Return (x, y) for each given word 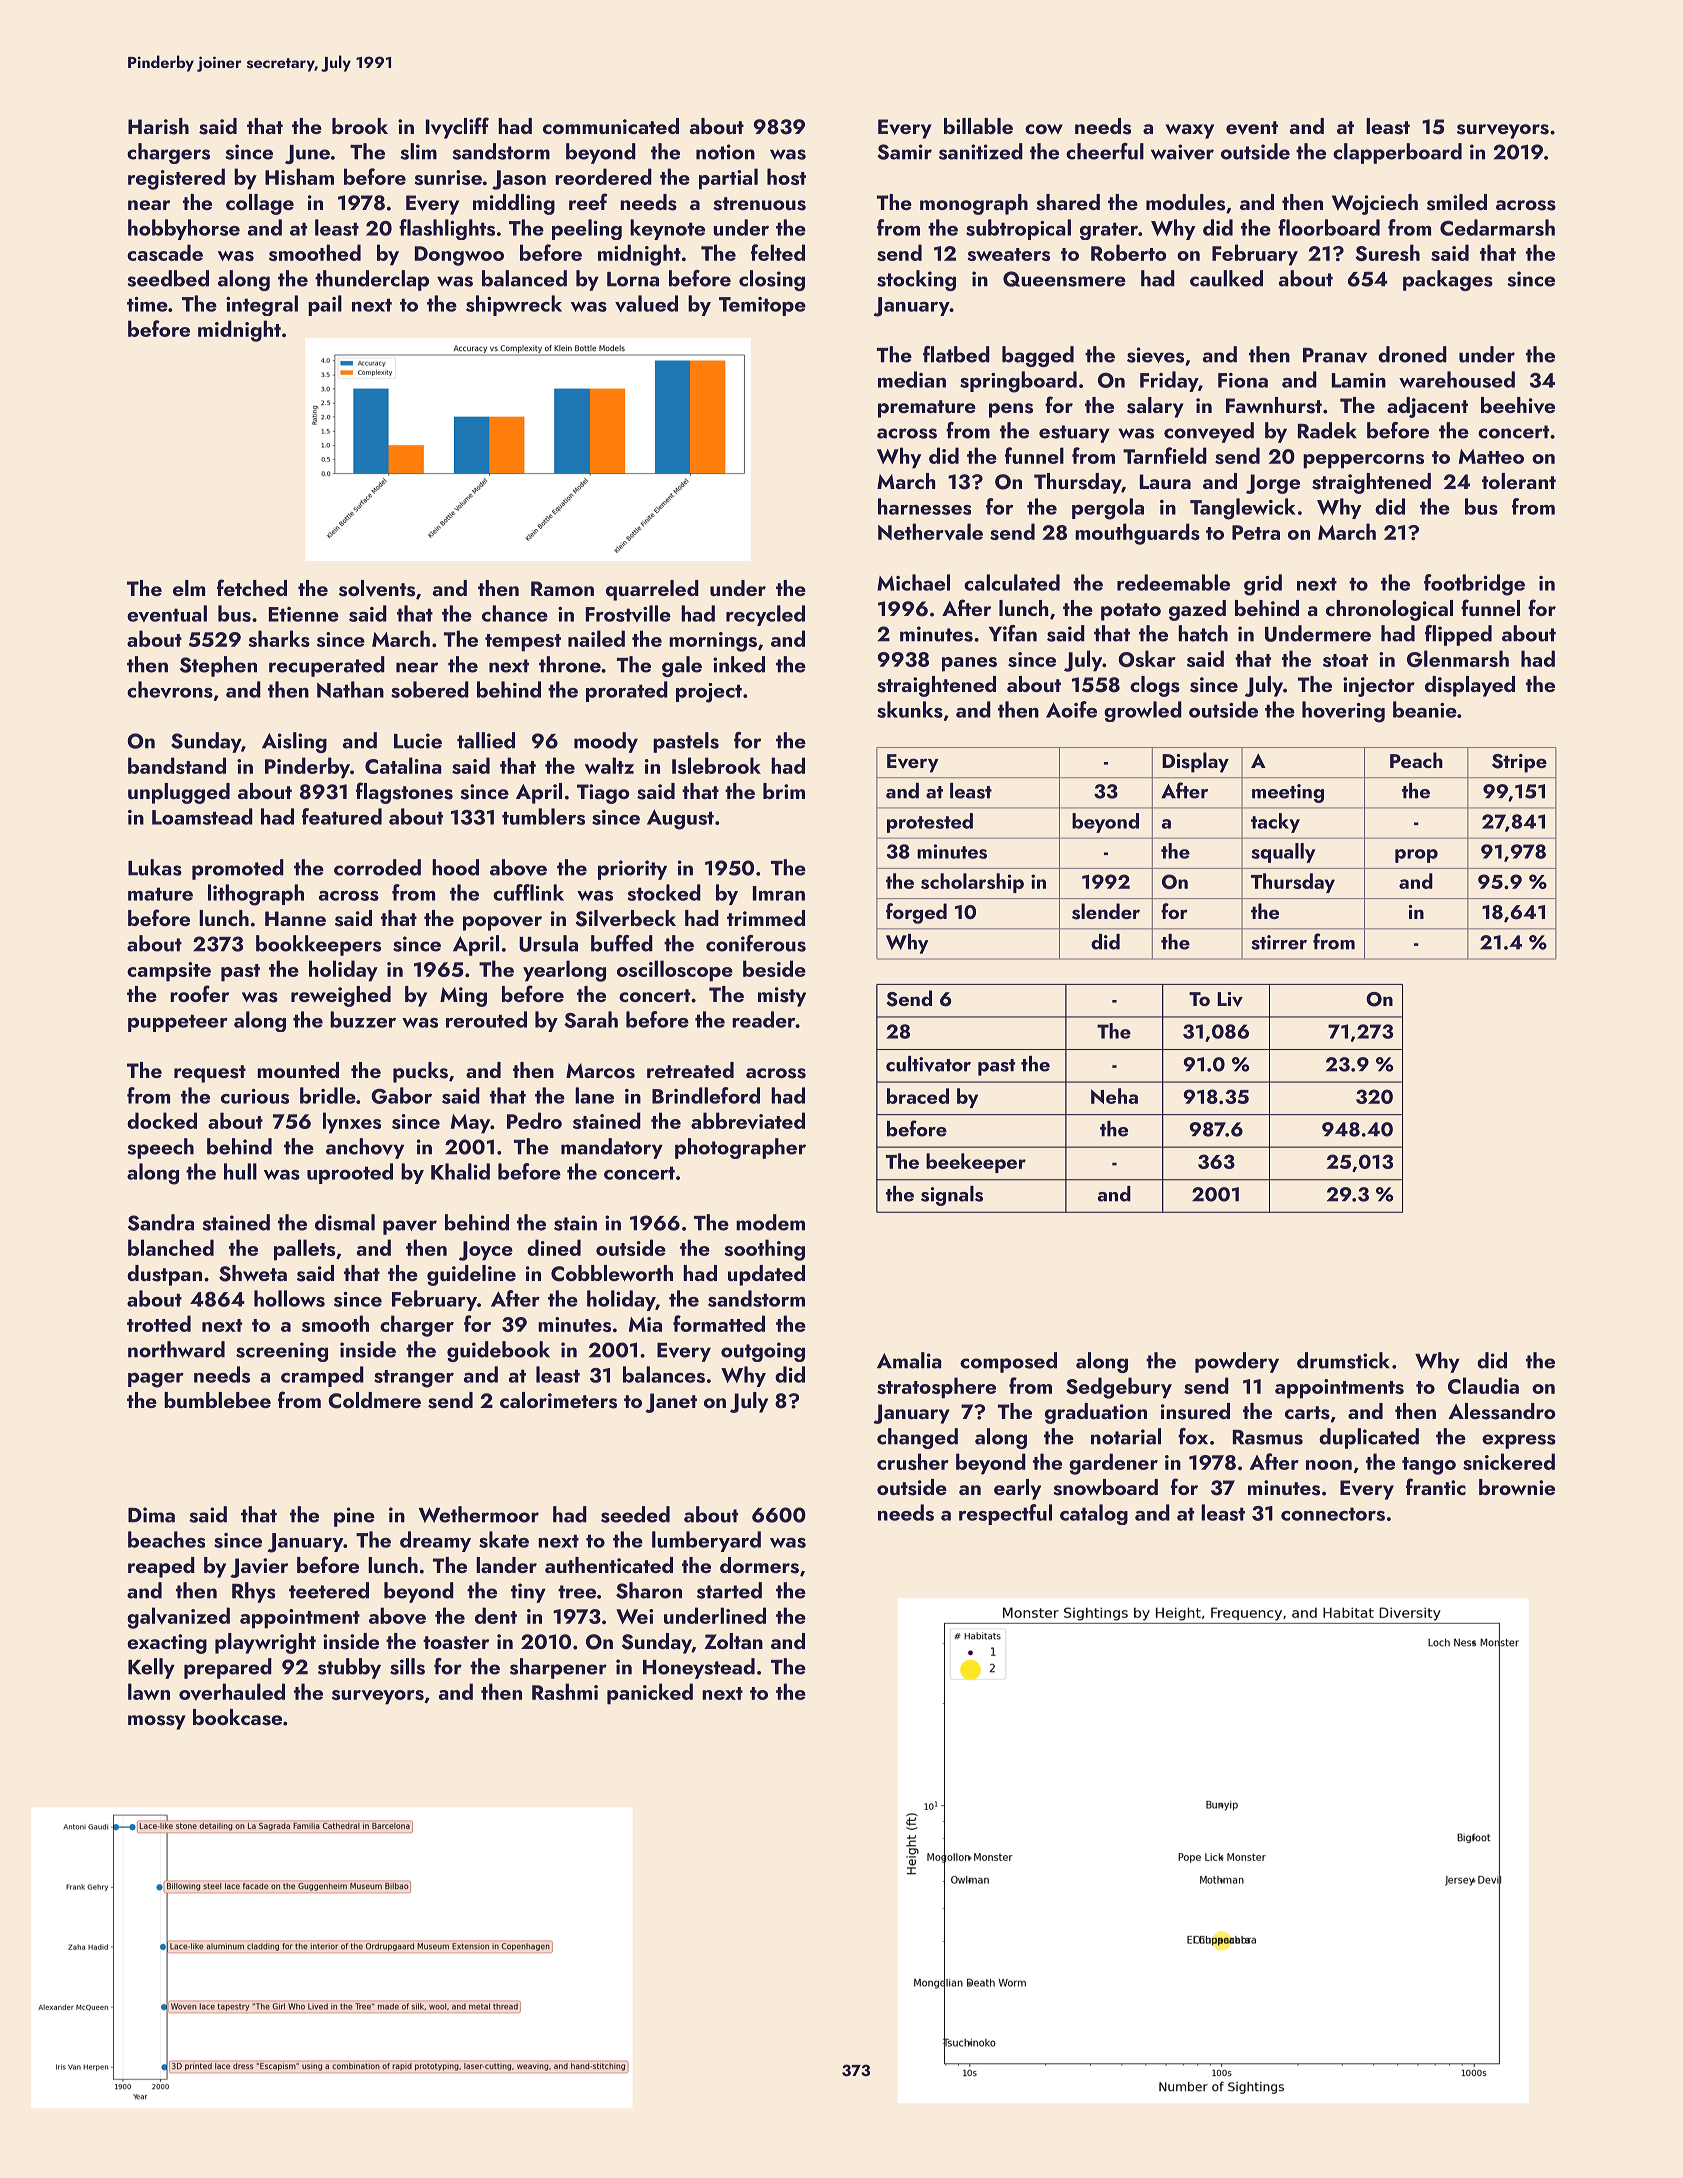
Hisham (299, 176)
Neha (1114, 1096)
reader (764, 1019)
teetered (329, 1590)
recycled (765, 615)
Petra (1256, 532)
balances (664, 1374)
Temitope (762, 306)
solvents (377, 588)
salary (1155, 407)
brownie (1517, 1487)
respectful (1005, 1514)
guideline (471, 1275)
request (210, 1074)
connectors (1333, 1514)
